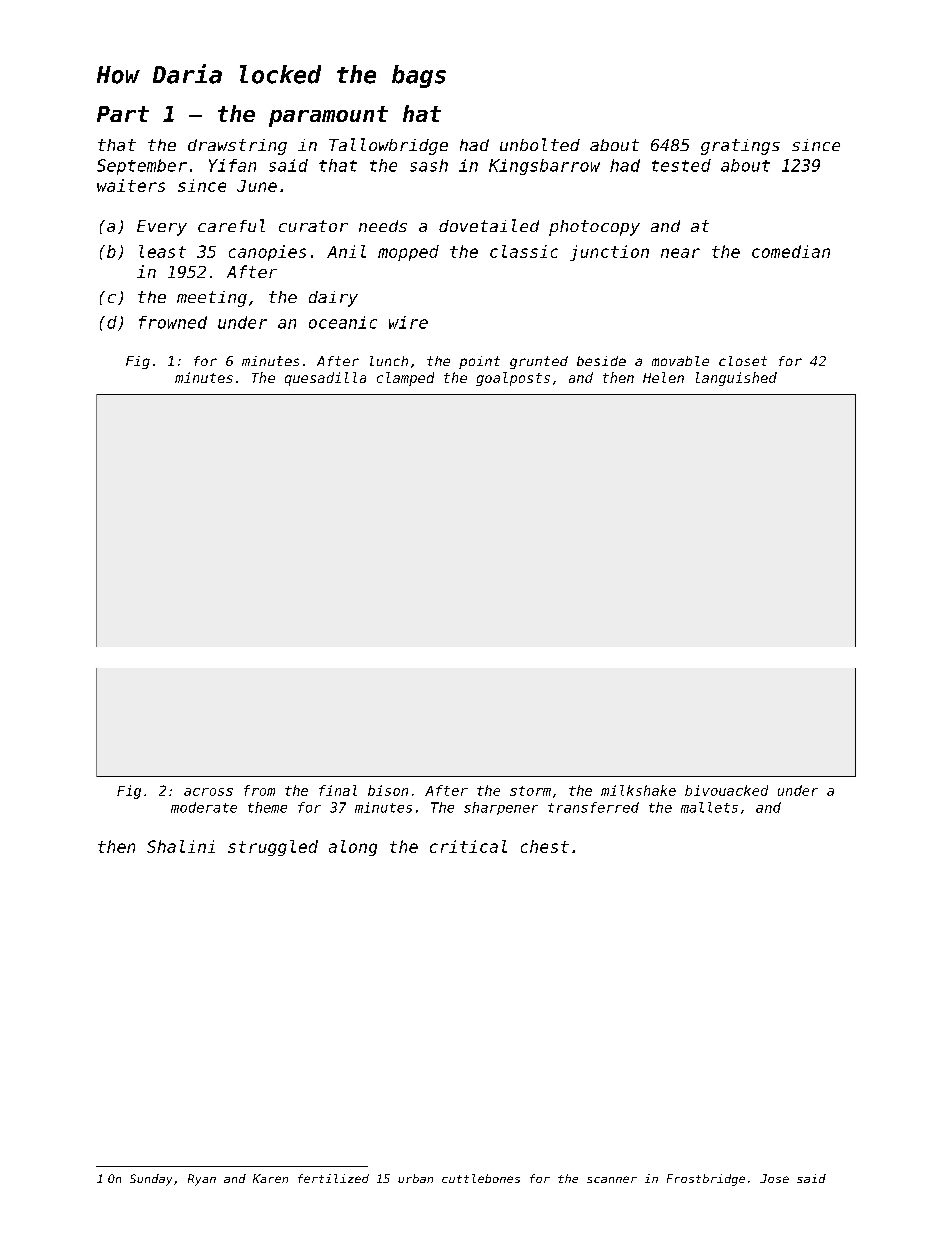  Describe the element at coordinates (325, 379) in the image. I see `quesadilla` at that location.
